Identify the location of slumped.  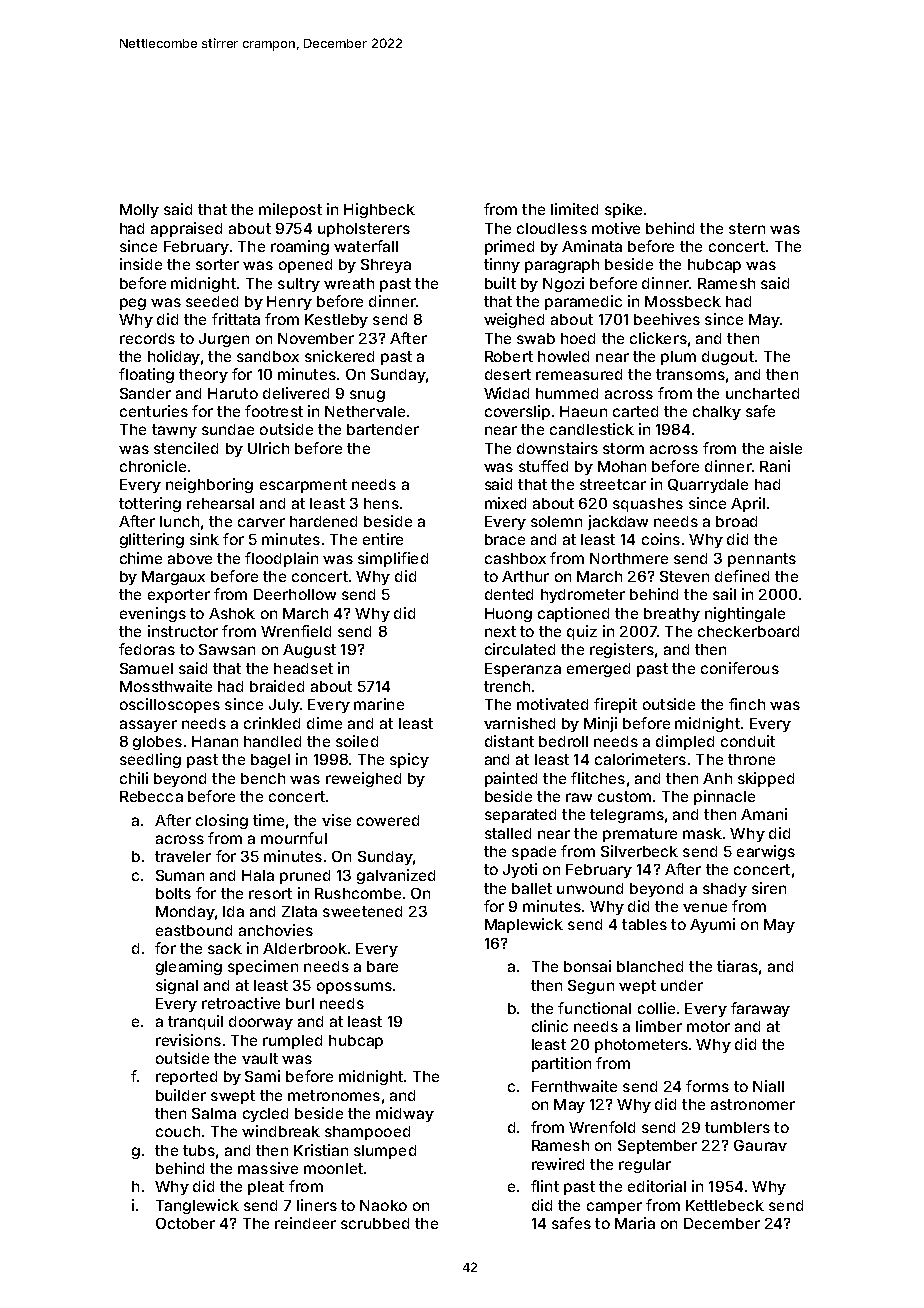
(385, 1152).
